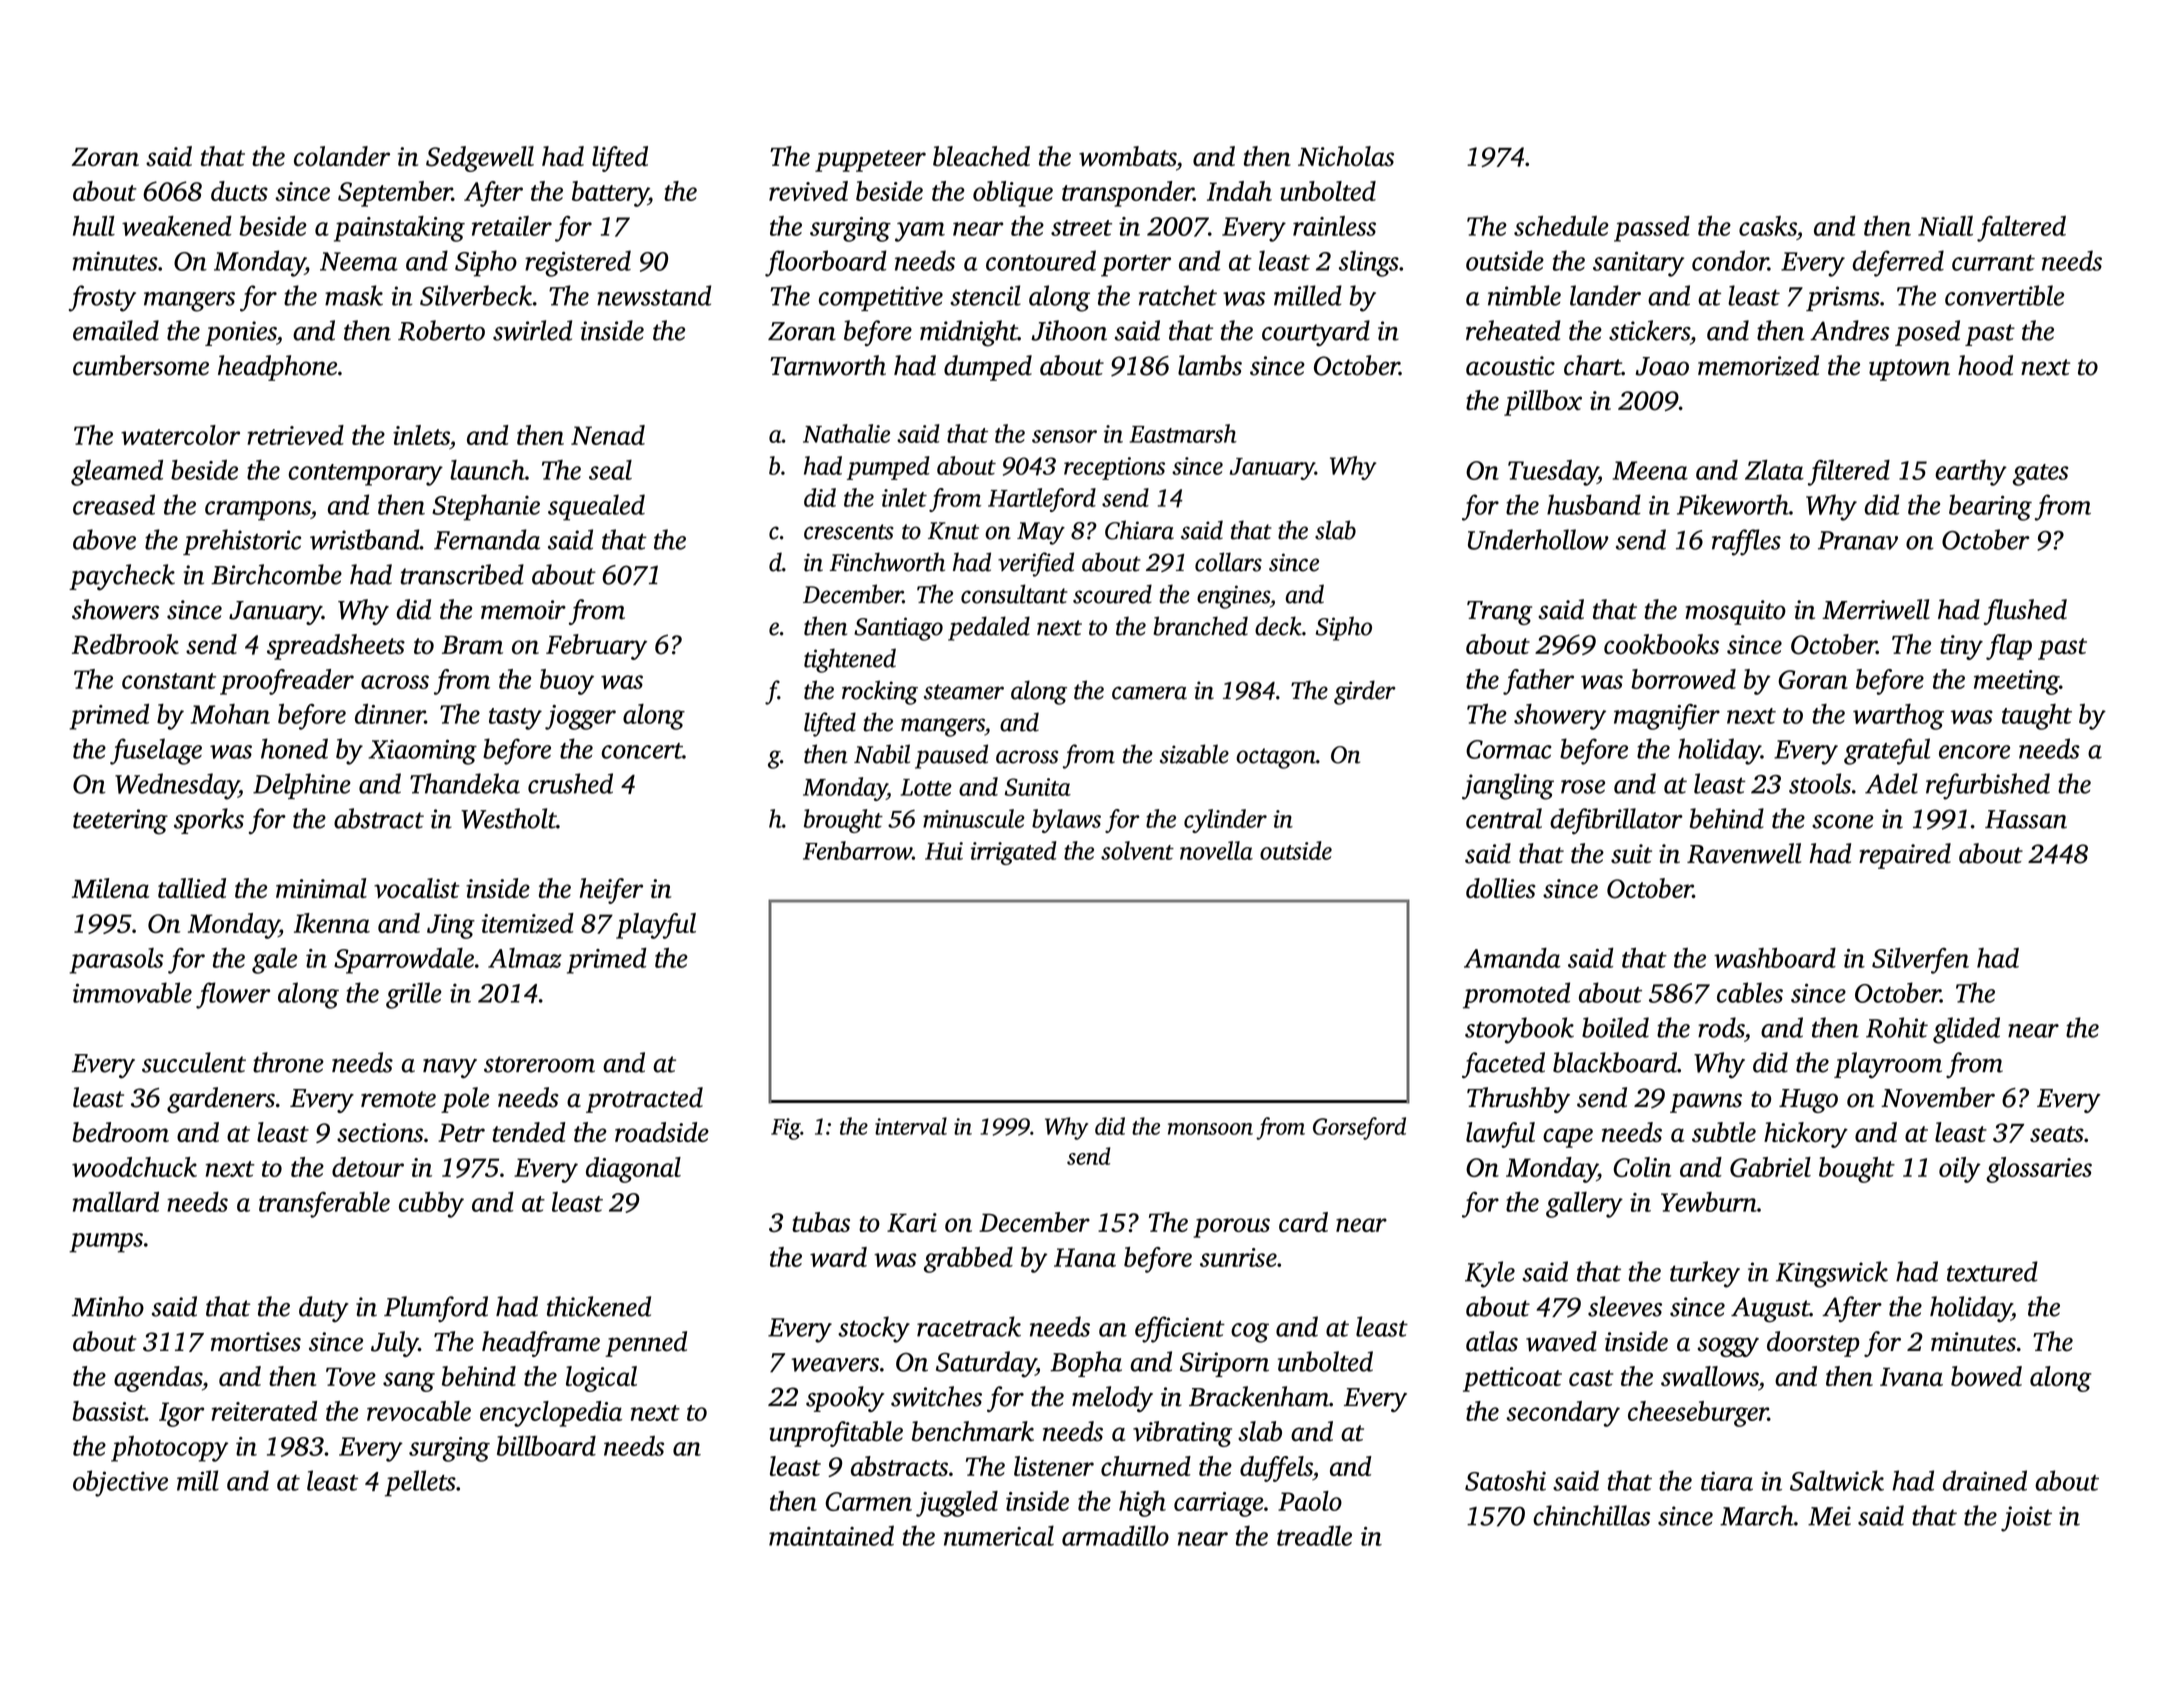 This screenshot has height=1683, width=2178. I want to click on ponies, so click(240, 333).
